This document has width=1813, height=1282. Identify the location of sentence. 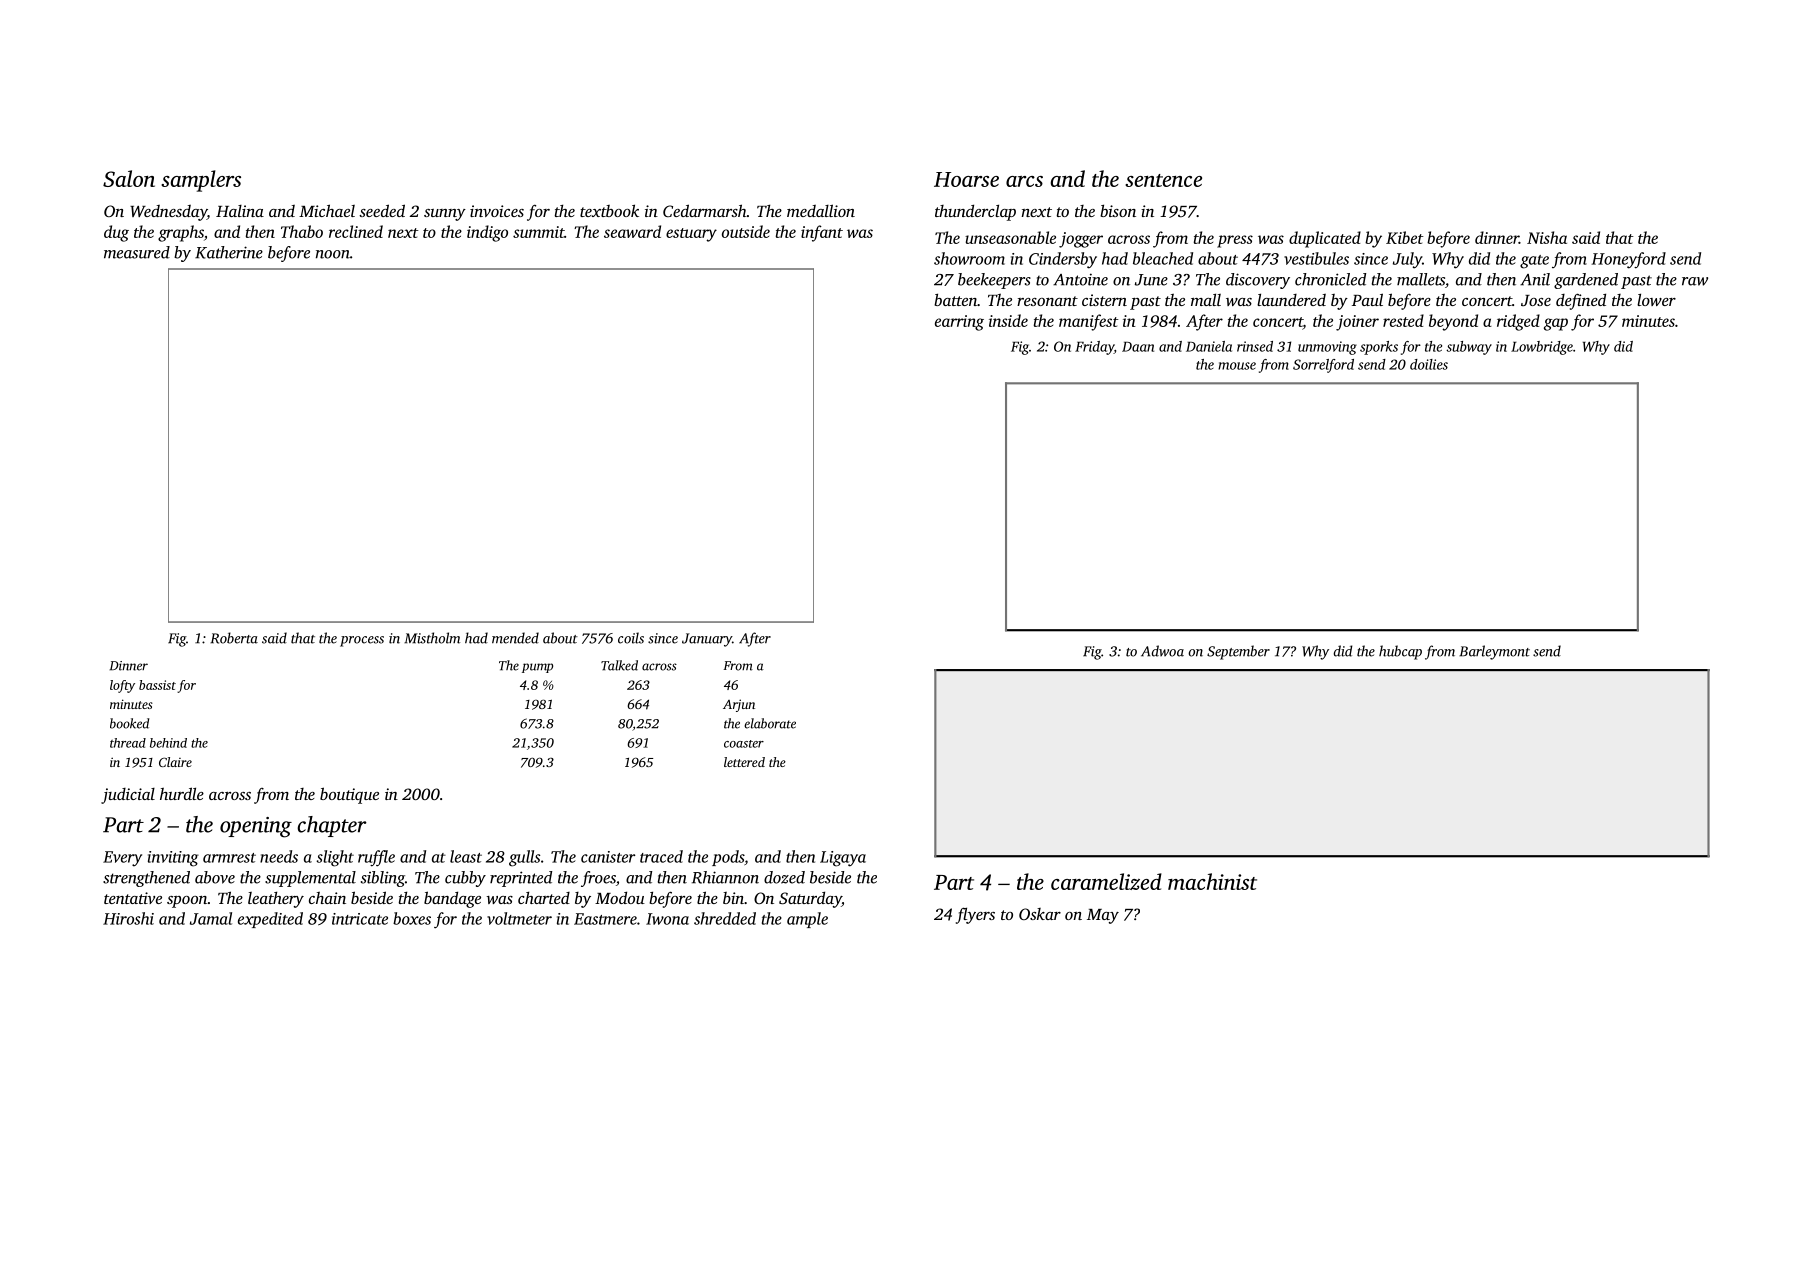
(1163, 180).
